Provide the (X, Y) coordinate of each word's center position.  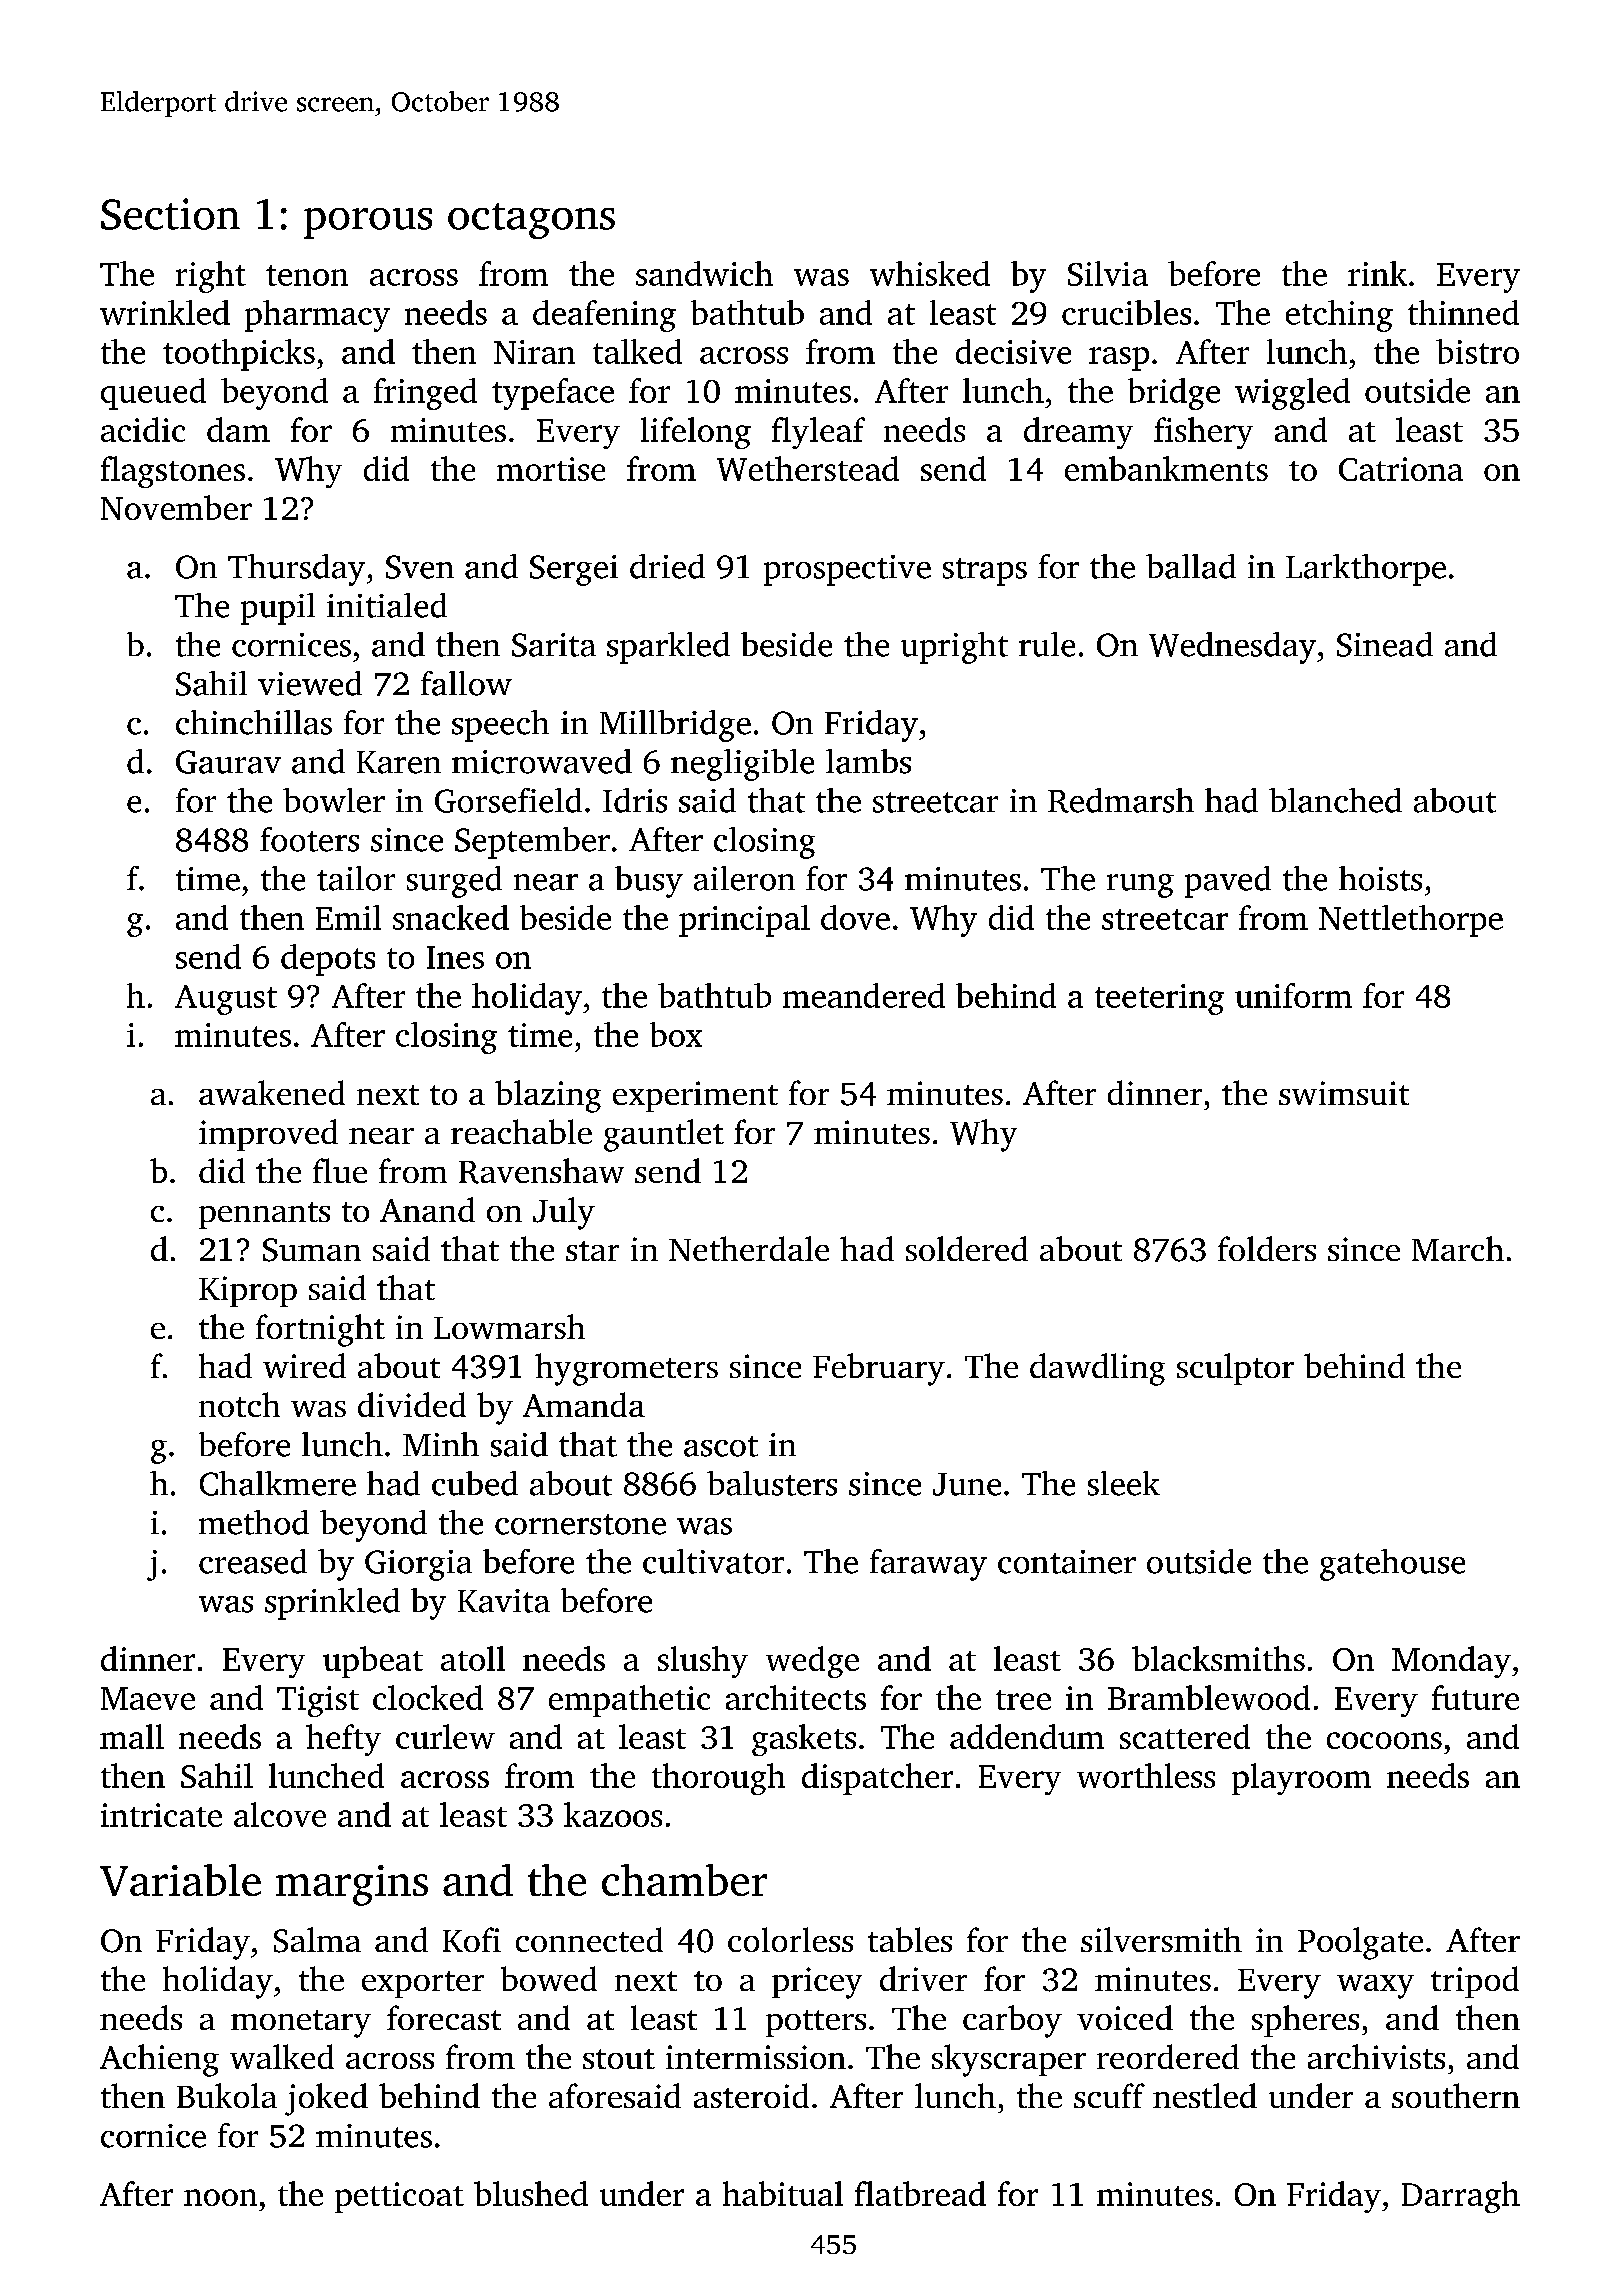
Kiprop (248, 1291)
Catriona (1401, 469)
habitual (783, 2193)
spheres (1305, 2021)
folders (1267, 1248)
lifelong (696, 433)
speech (500, 726)
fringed (425, 394)
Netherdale (749, 1248)
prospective (847, 570)
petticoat (399, 2197)
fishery (1203, 433)
